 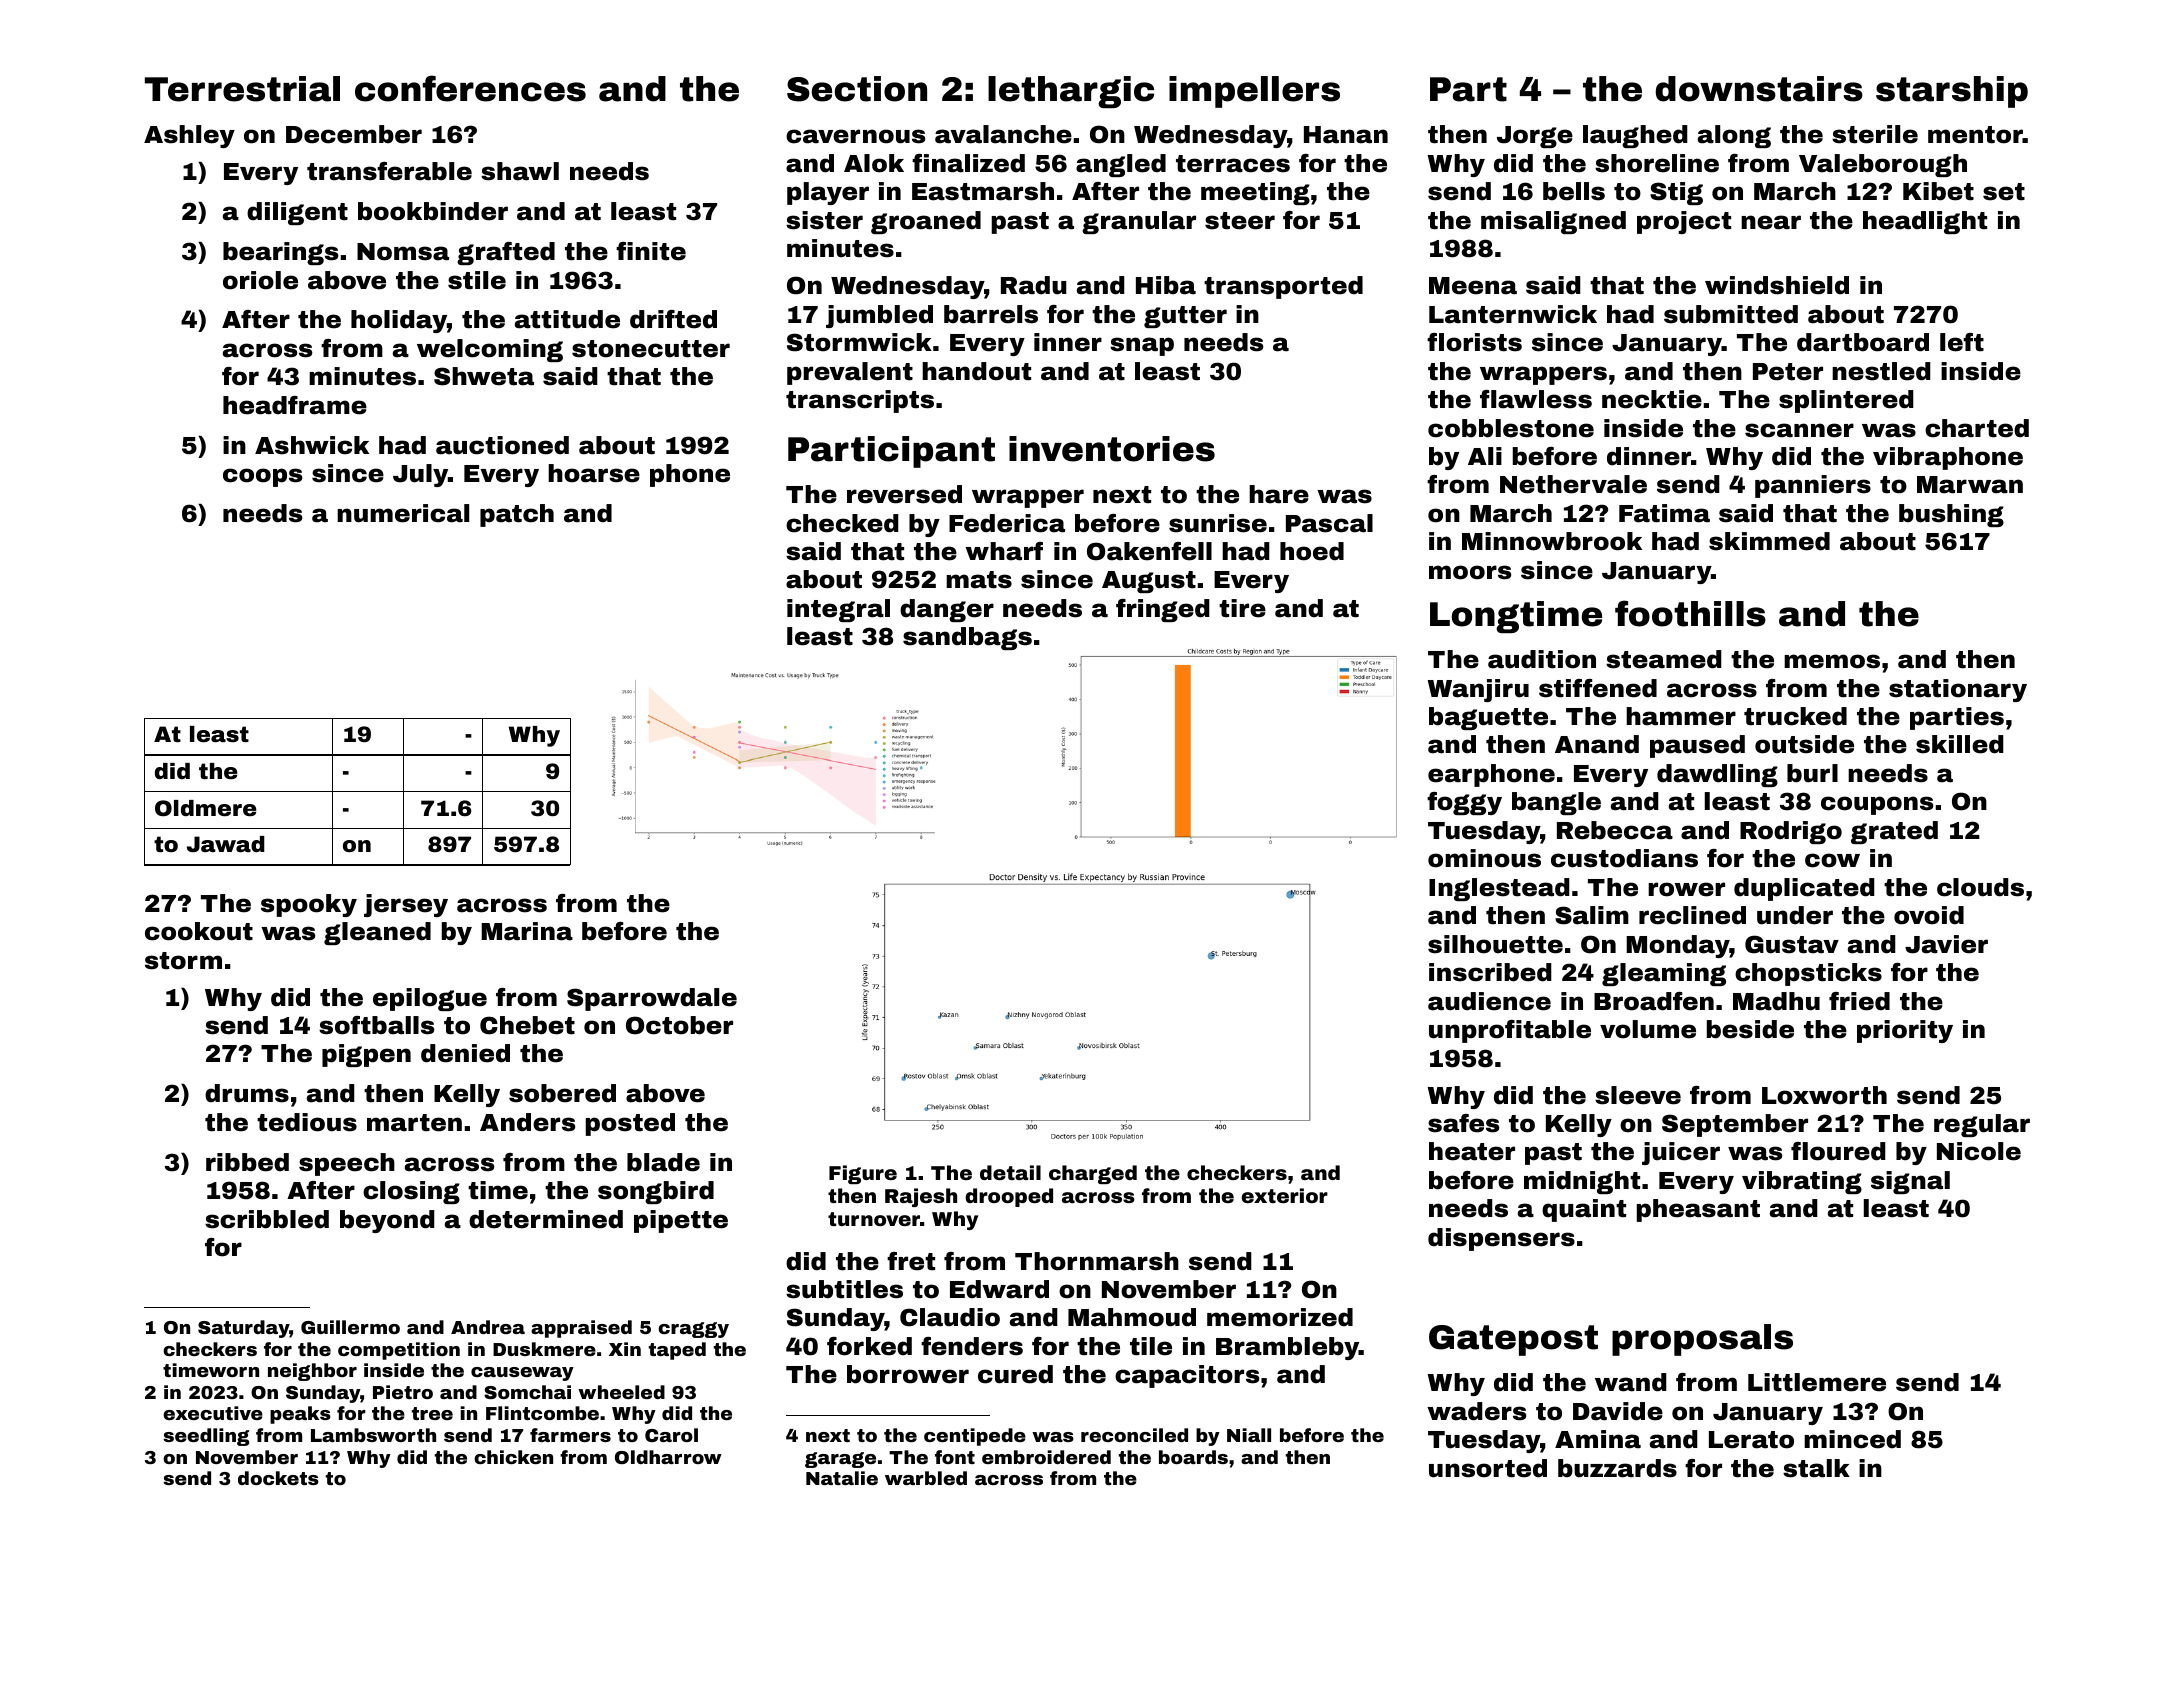 What do you see at coordinates (260, 280) in the page?
I see `oriole` at bounding box center [260, 280].
